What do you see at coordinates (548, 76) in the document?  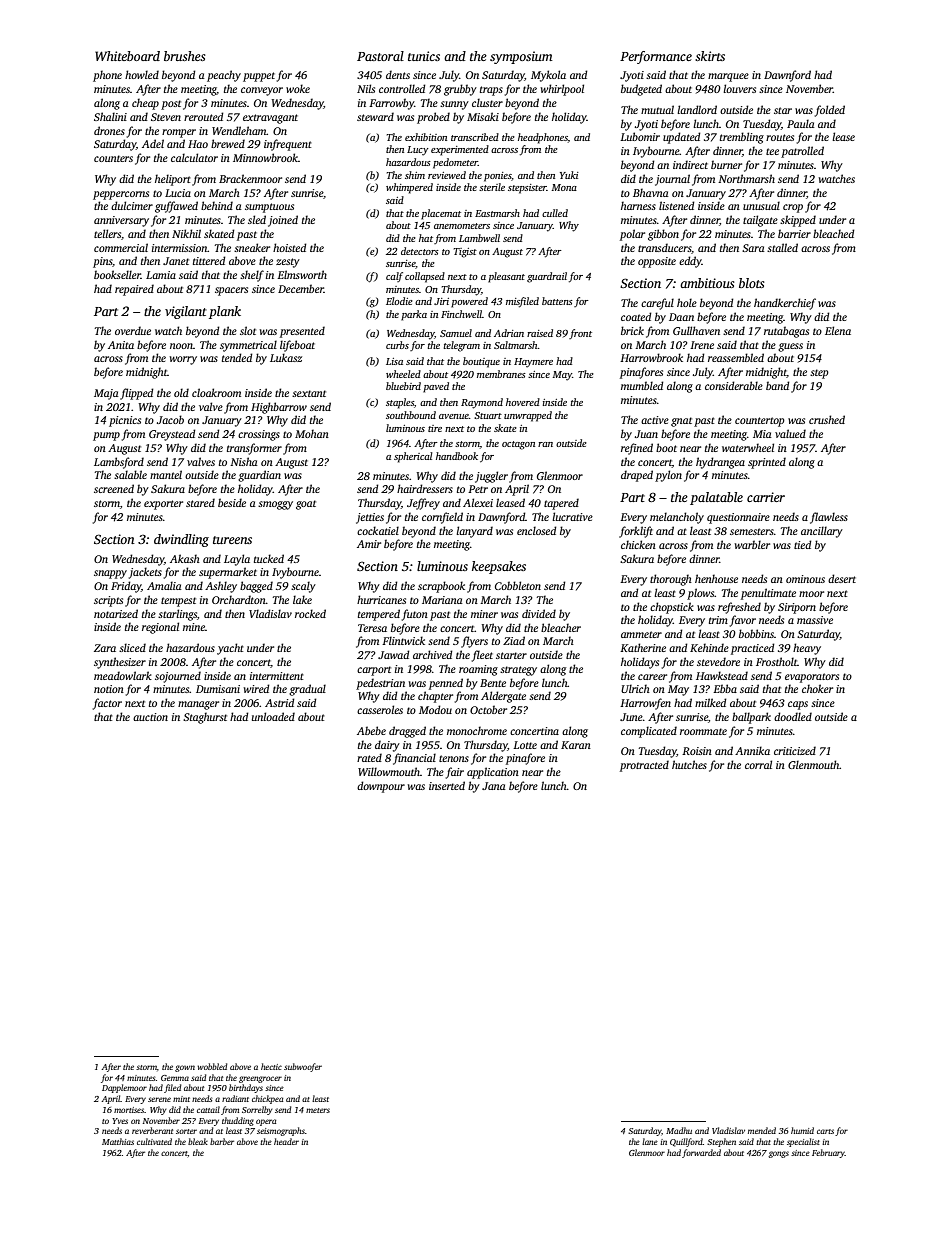 I see `Mykola` at bounding box center [548, 76].
